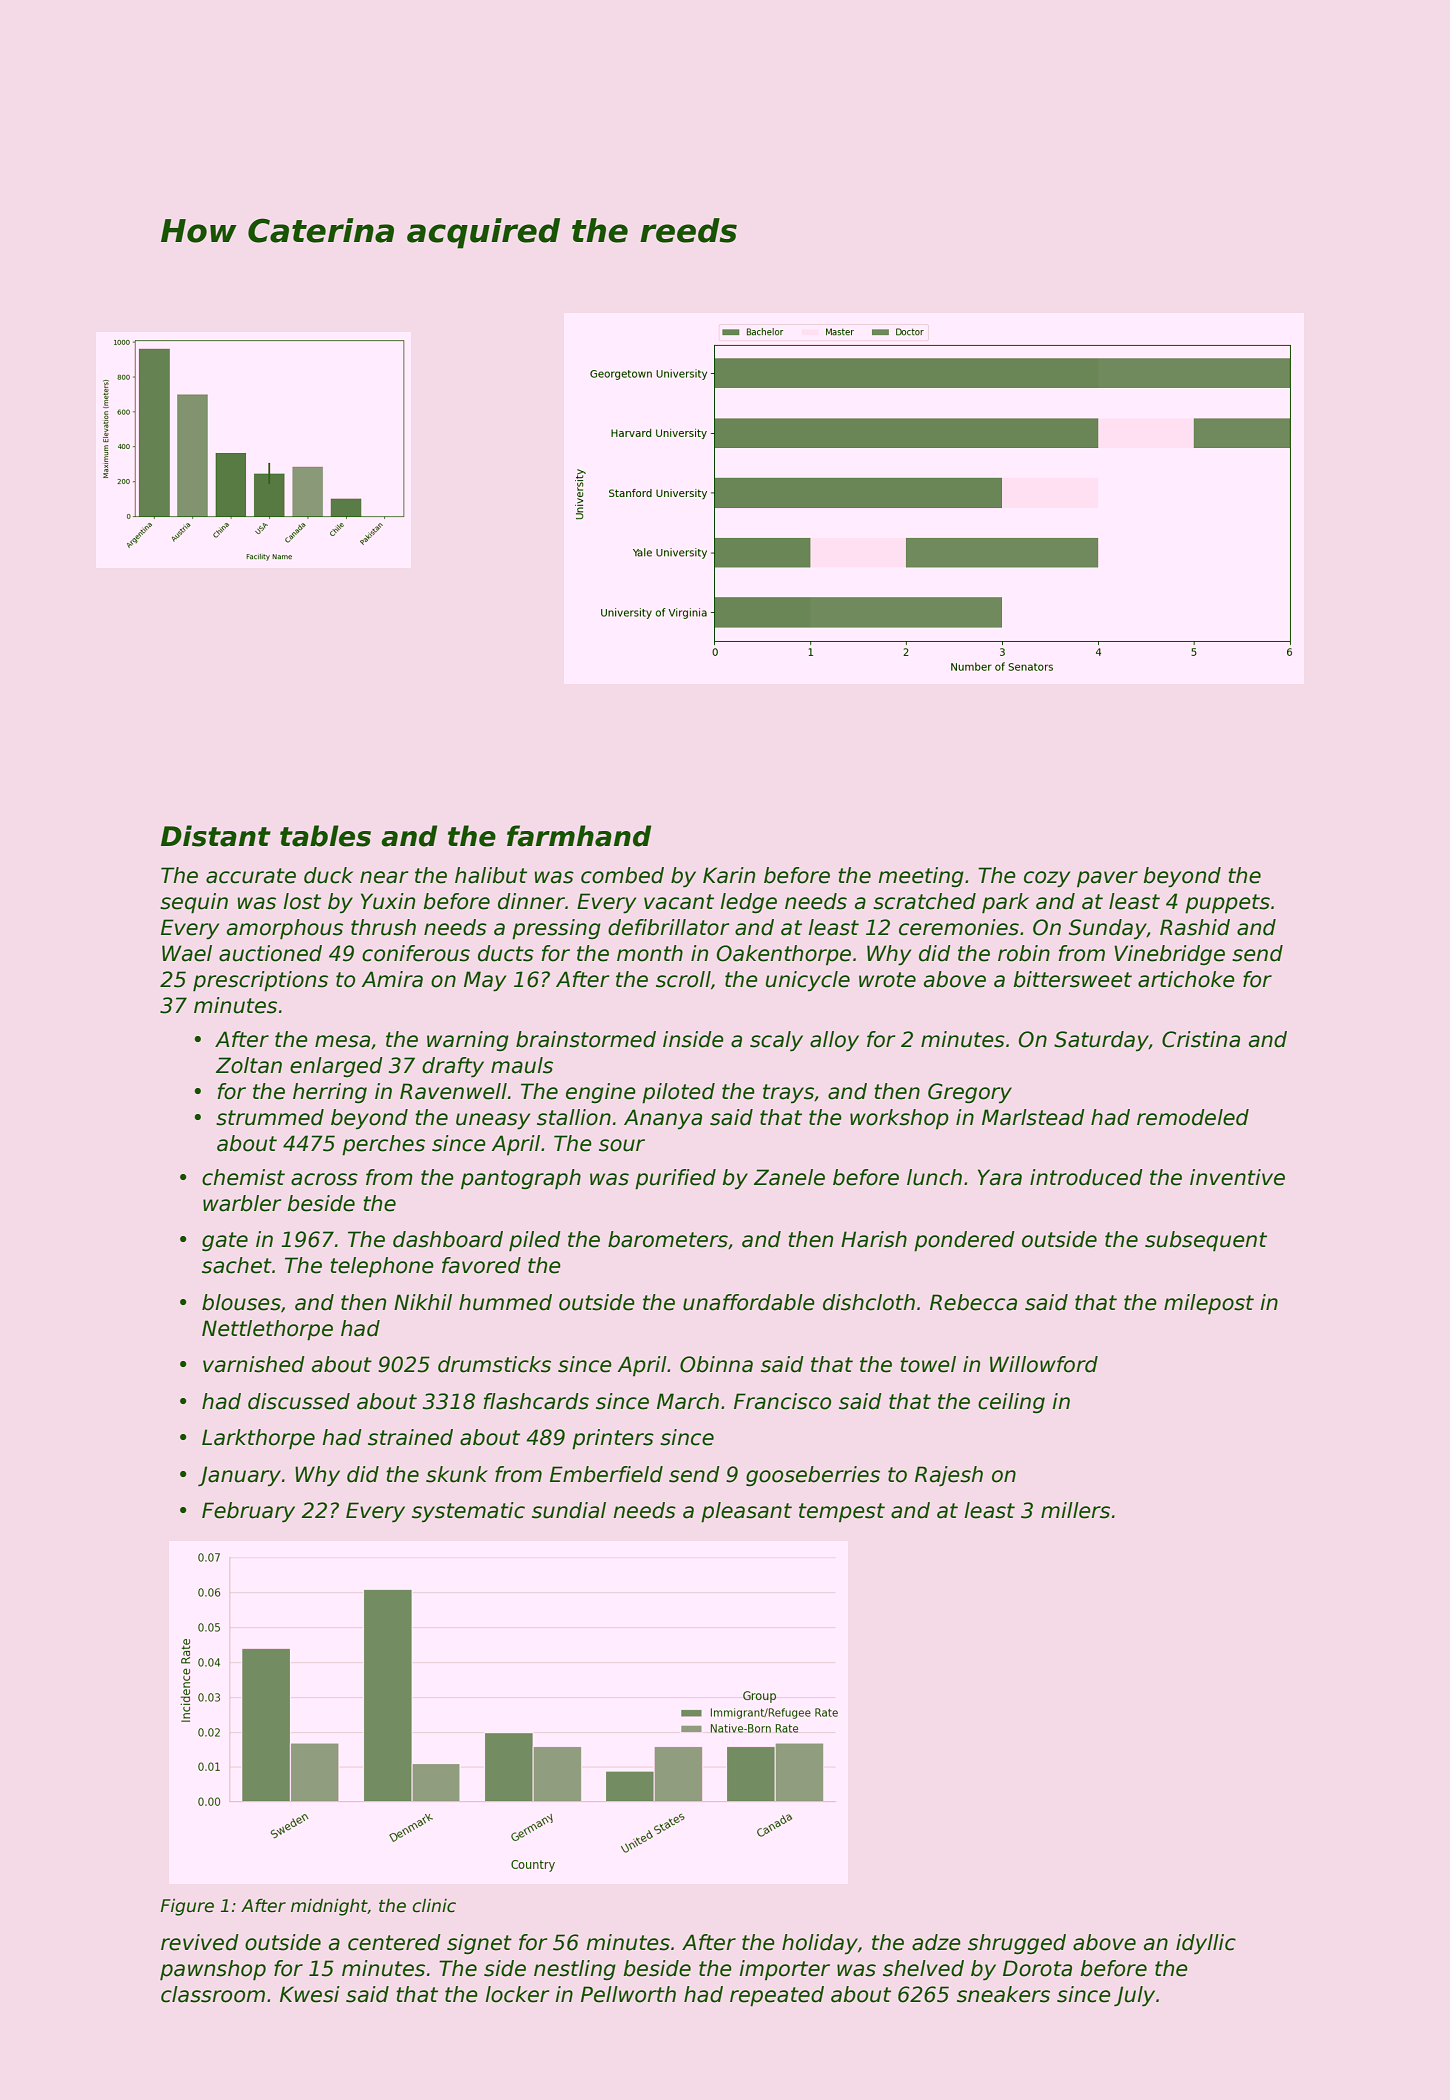 This screenshot has width=1450, height=2100. I want to click on scratched, so click(924, 901).
